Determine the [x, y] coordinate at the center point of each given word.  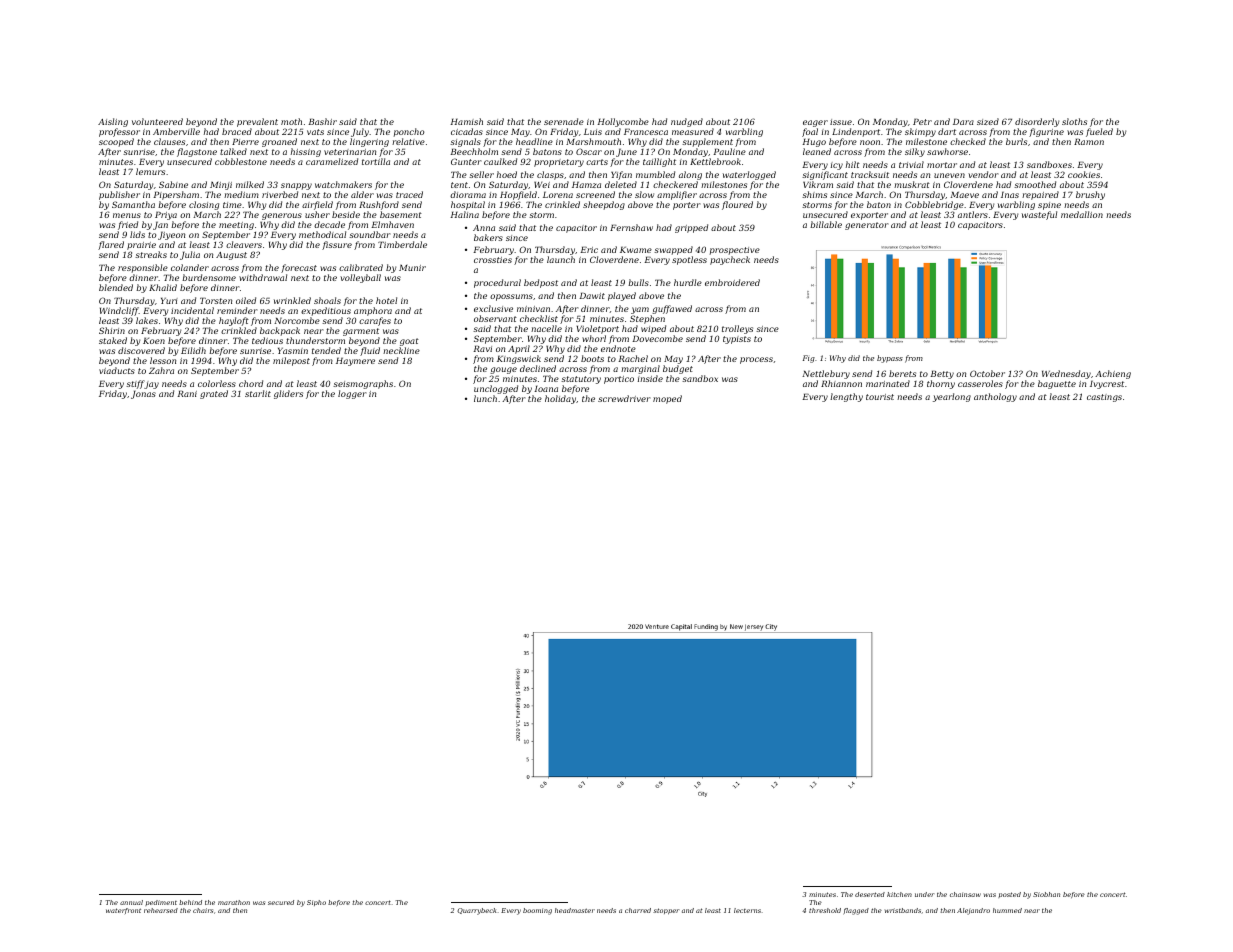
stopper [666, 911]
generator [866, 226]
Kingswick [519, 359]
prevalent [257, 122]
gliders [288, 394]
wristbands [903, 910]
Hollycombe [623, 122]
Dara [963, 122]
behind [190, 902]
